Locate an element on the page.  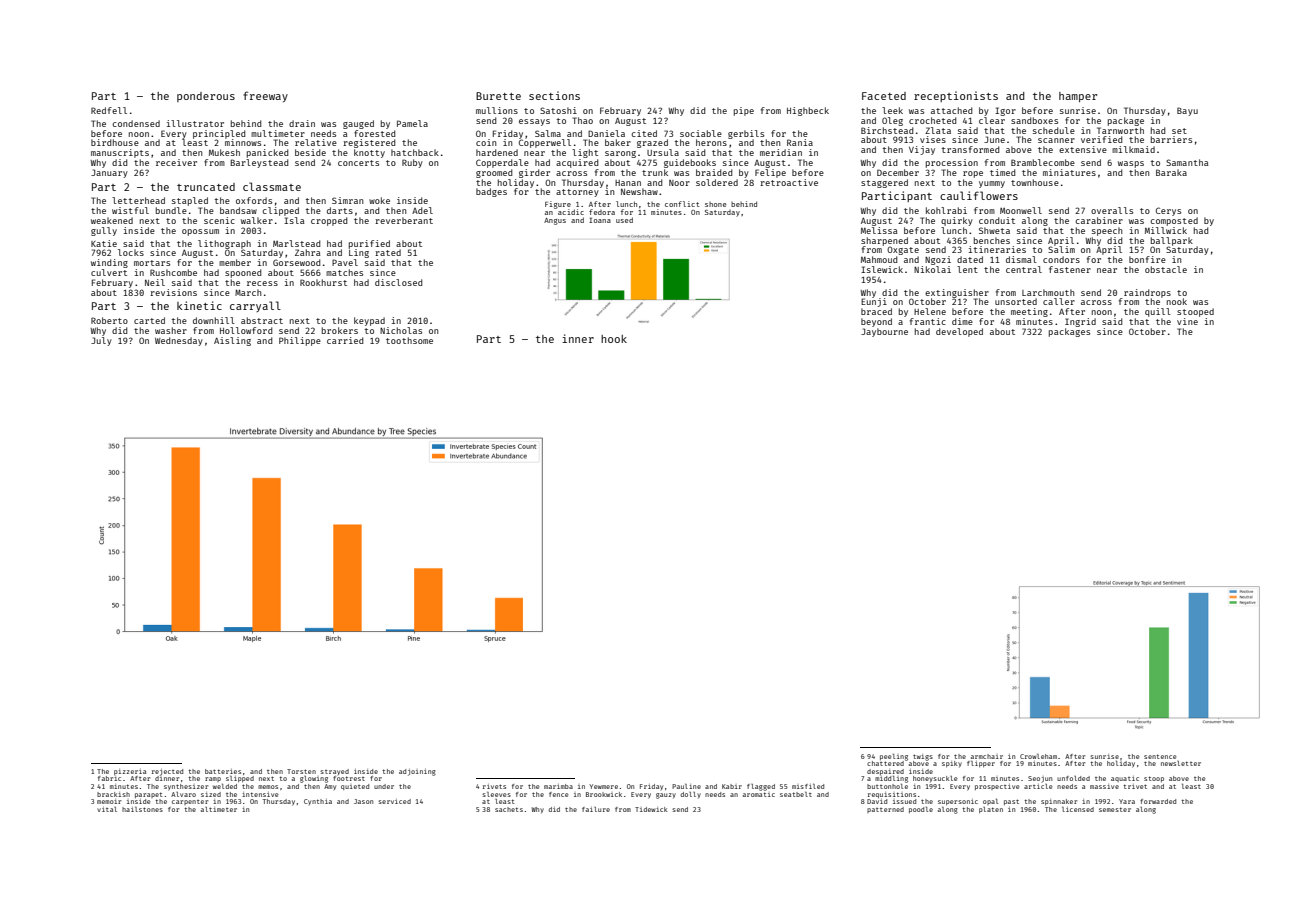
freeway is located at coordinates (265, 96).
